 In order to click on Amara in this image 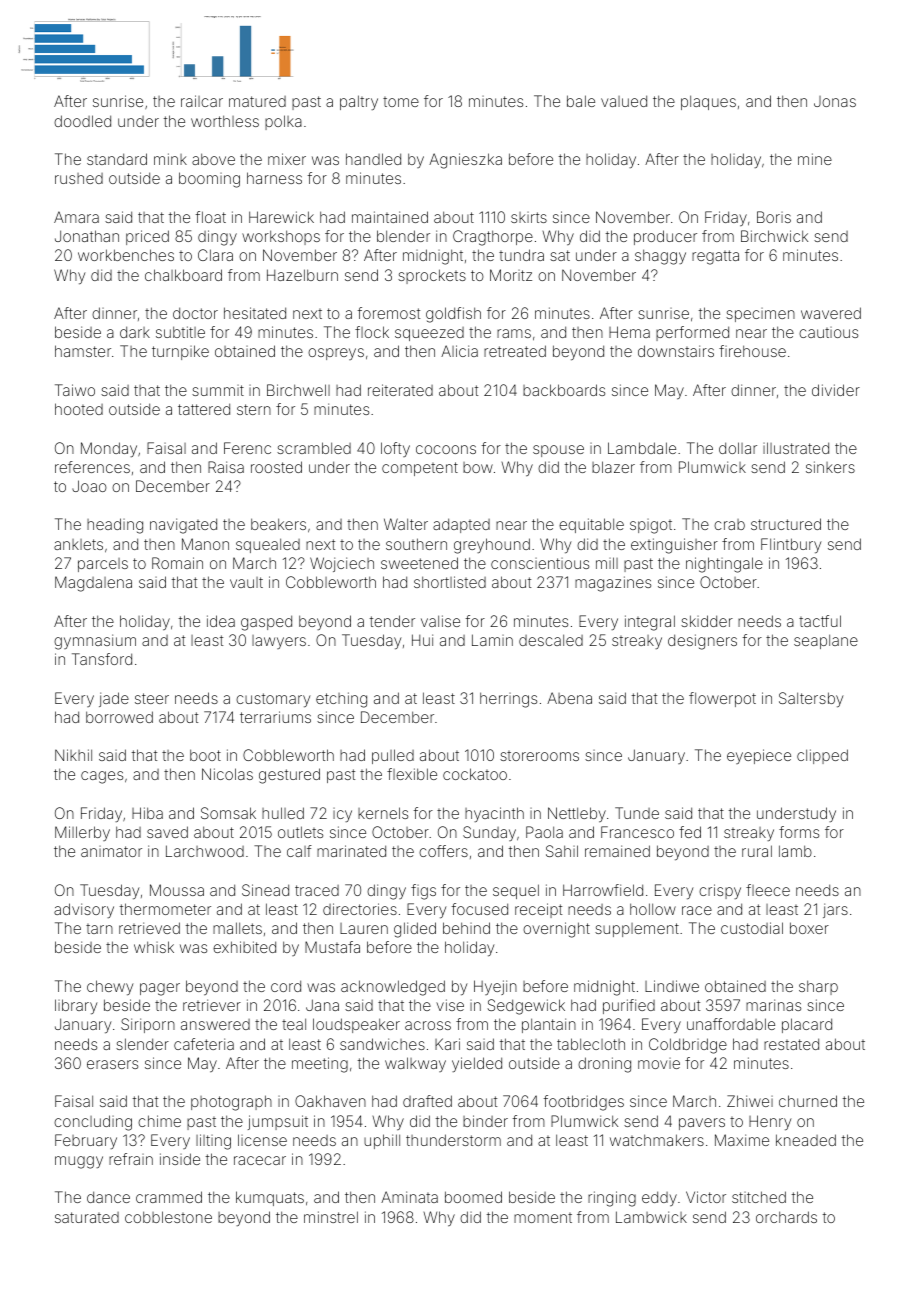, I will do `click(76, 217)`.
